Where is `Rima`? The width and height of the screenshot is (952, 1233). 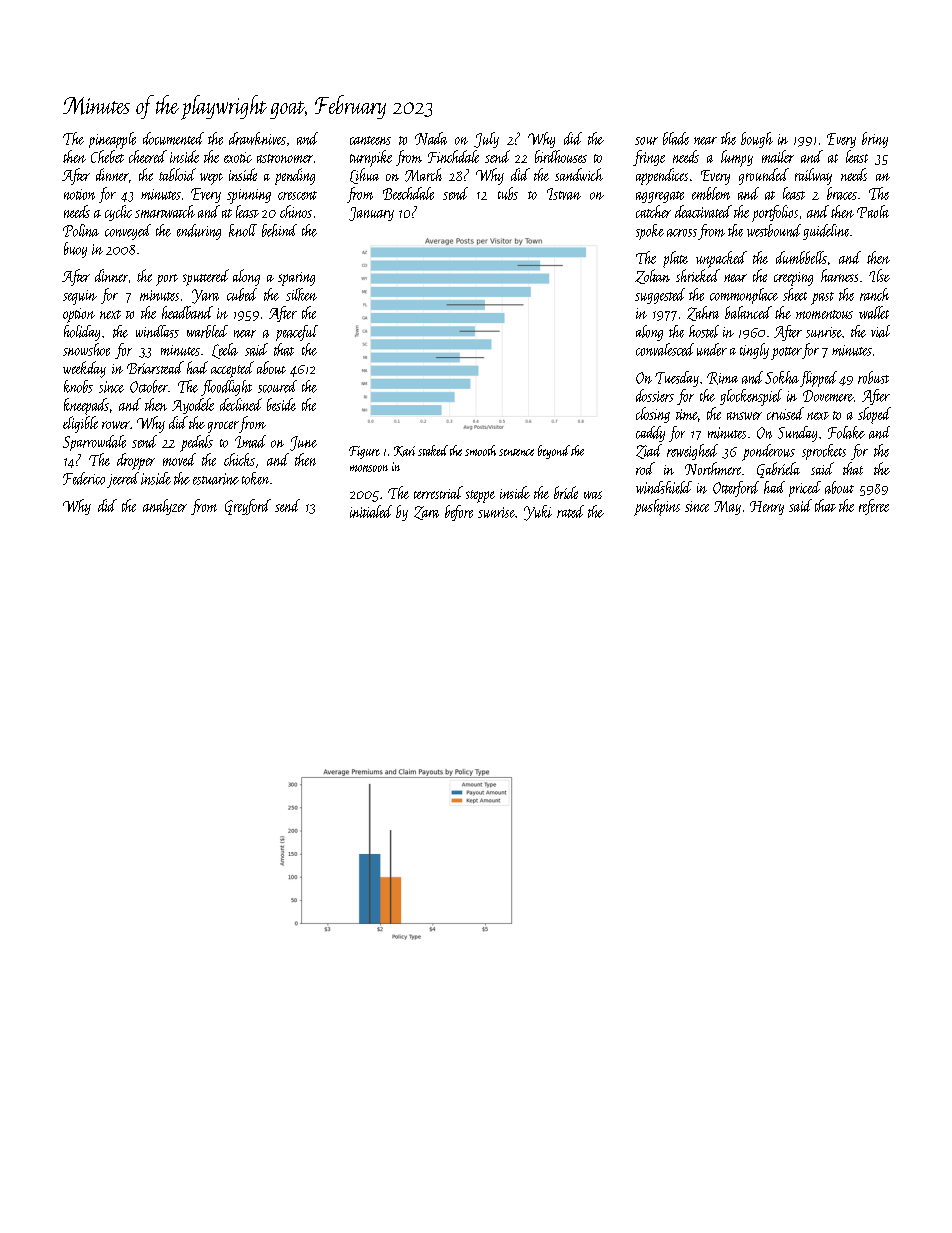 Rima is located at coordinates (722, 378).
